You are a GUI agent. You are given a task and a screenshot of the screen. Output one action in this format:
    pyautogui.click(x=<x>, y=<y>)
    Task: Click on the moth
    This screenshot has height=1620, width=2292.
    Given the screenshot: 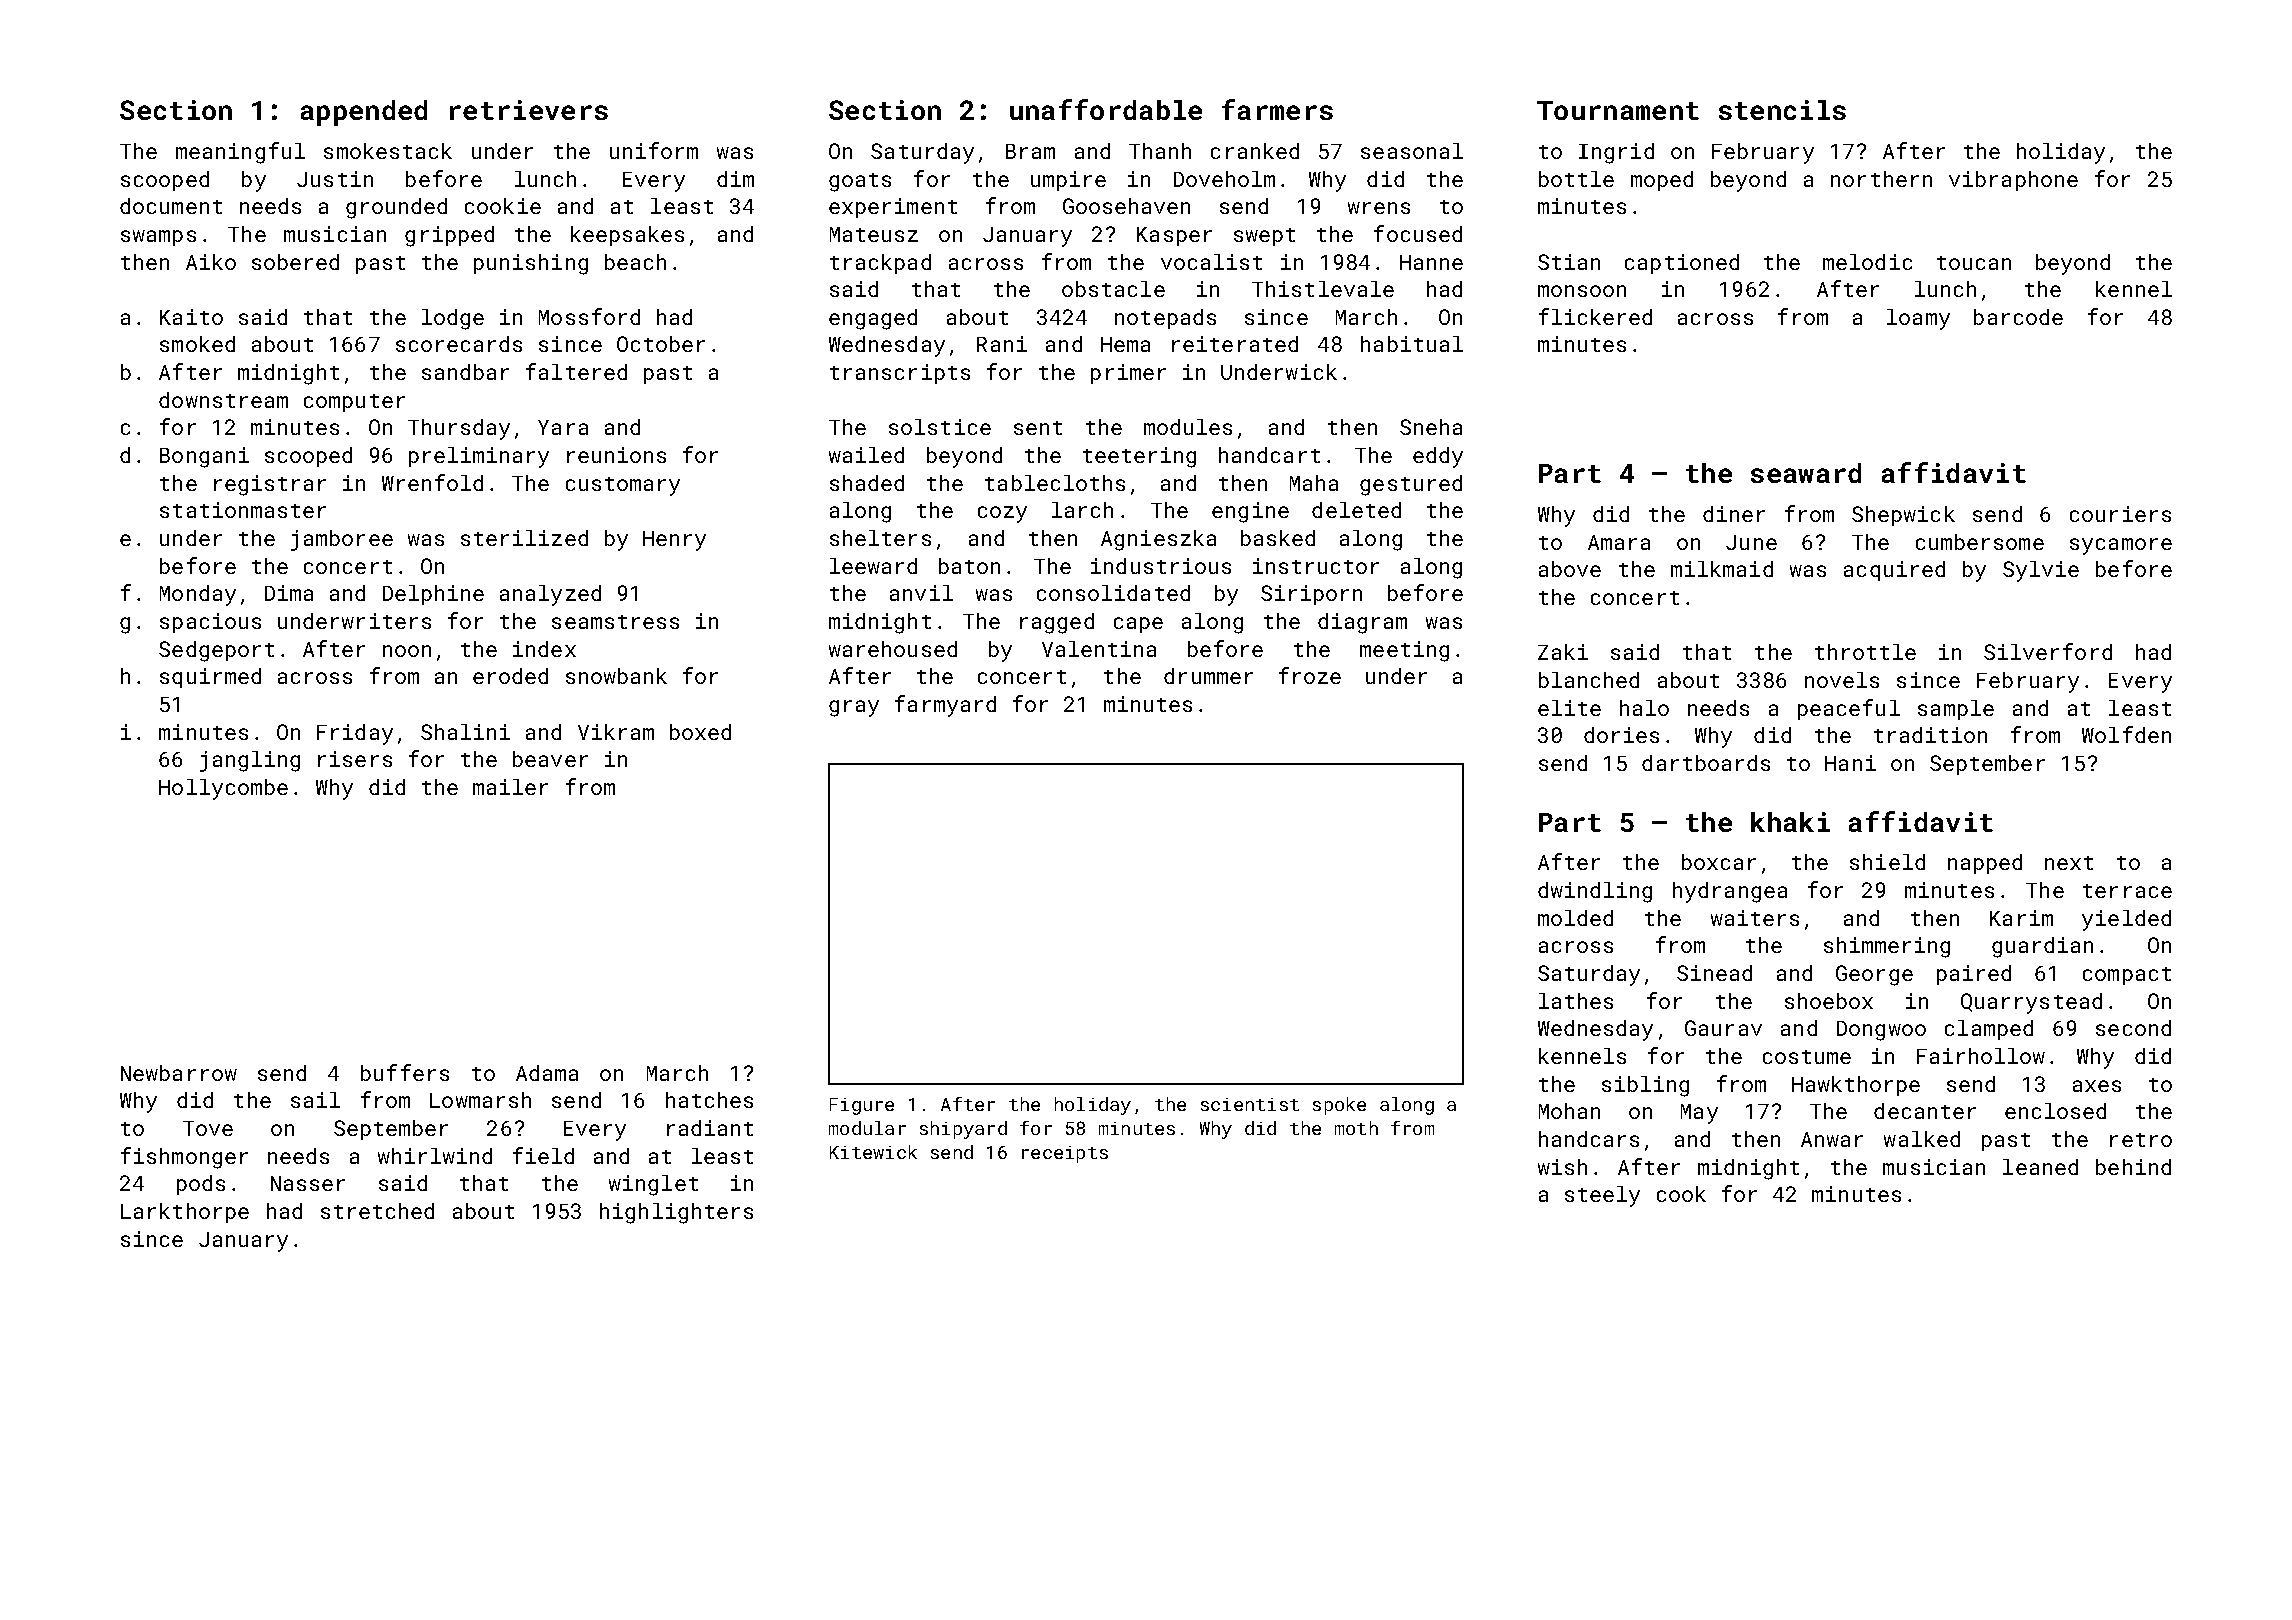 What is the action you would take?
    pyautogui.click(x=1356, y=1128)
